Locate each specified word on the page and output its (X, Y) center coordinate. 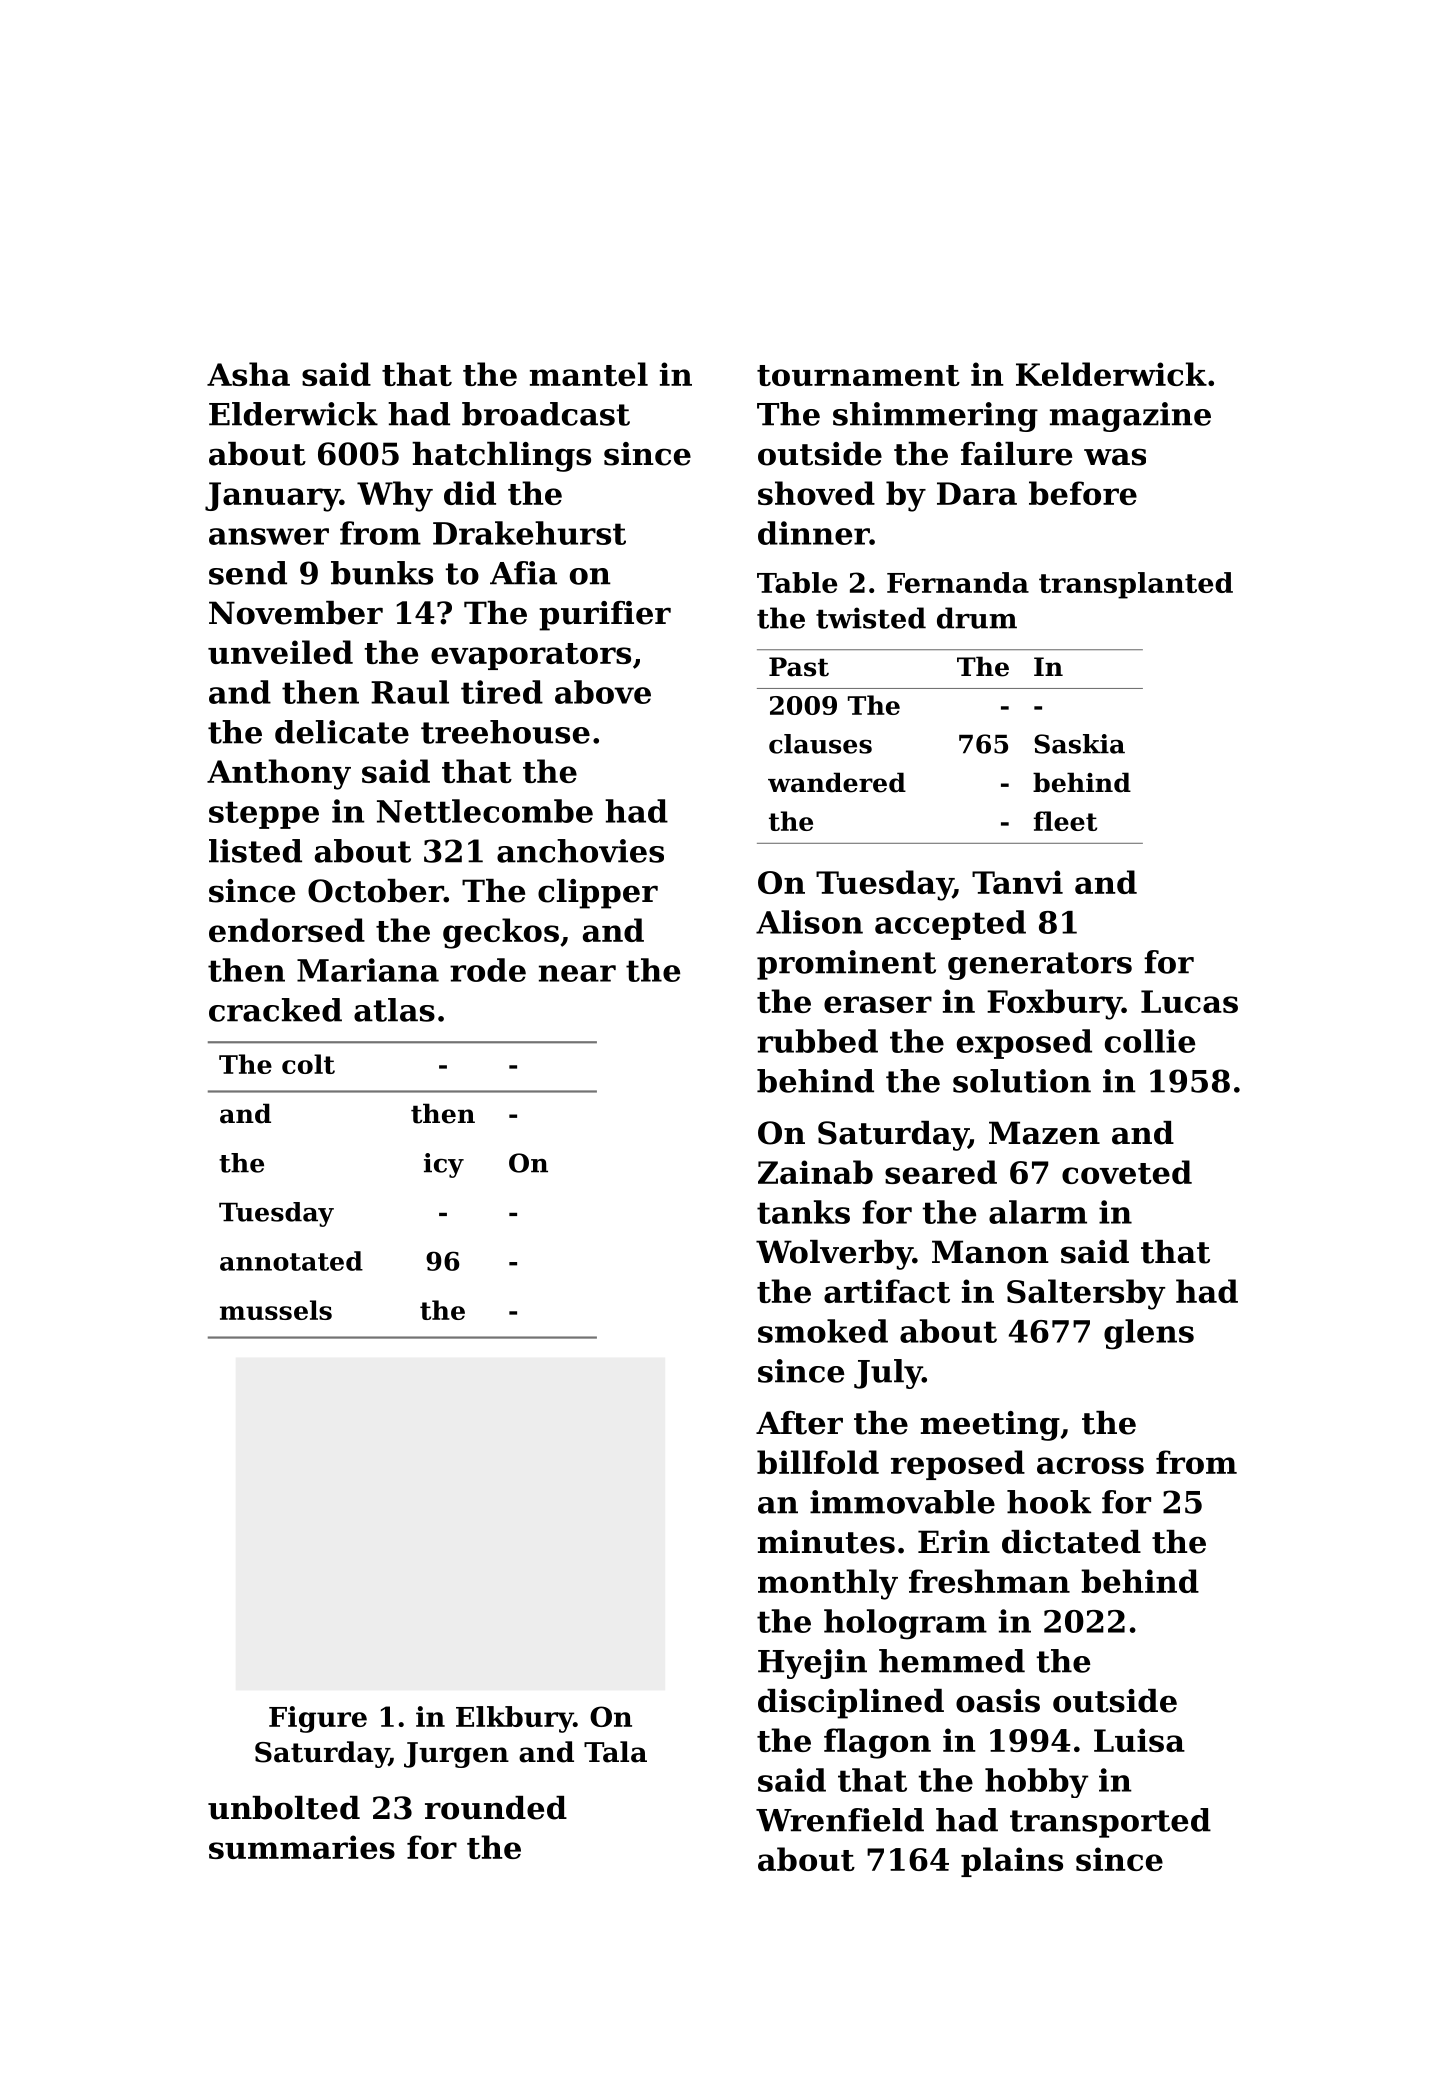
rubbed (817, 1041)
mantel (589, 374)
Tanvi (1017, 882)
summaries (302, 1847)
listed (255, 851)
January (272, 497)
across (1090, 1465)
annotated (291, 1261)
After (799, 1423)
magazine (1130, 417)
